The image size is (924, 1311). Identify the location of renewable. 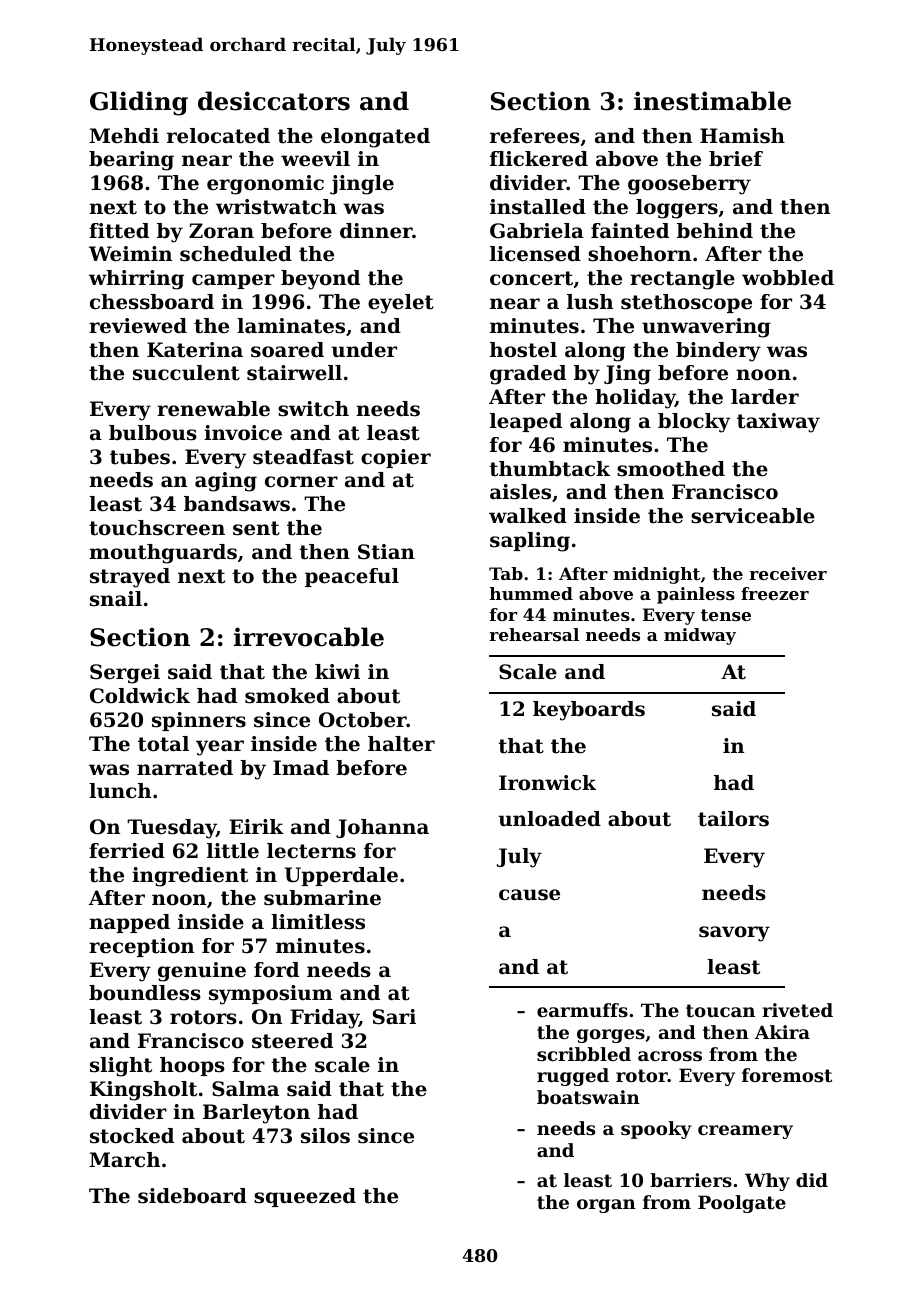
(213, 409).
